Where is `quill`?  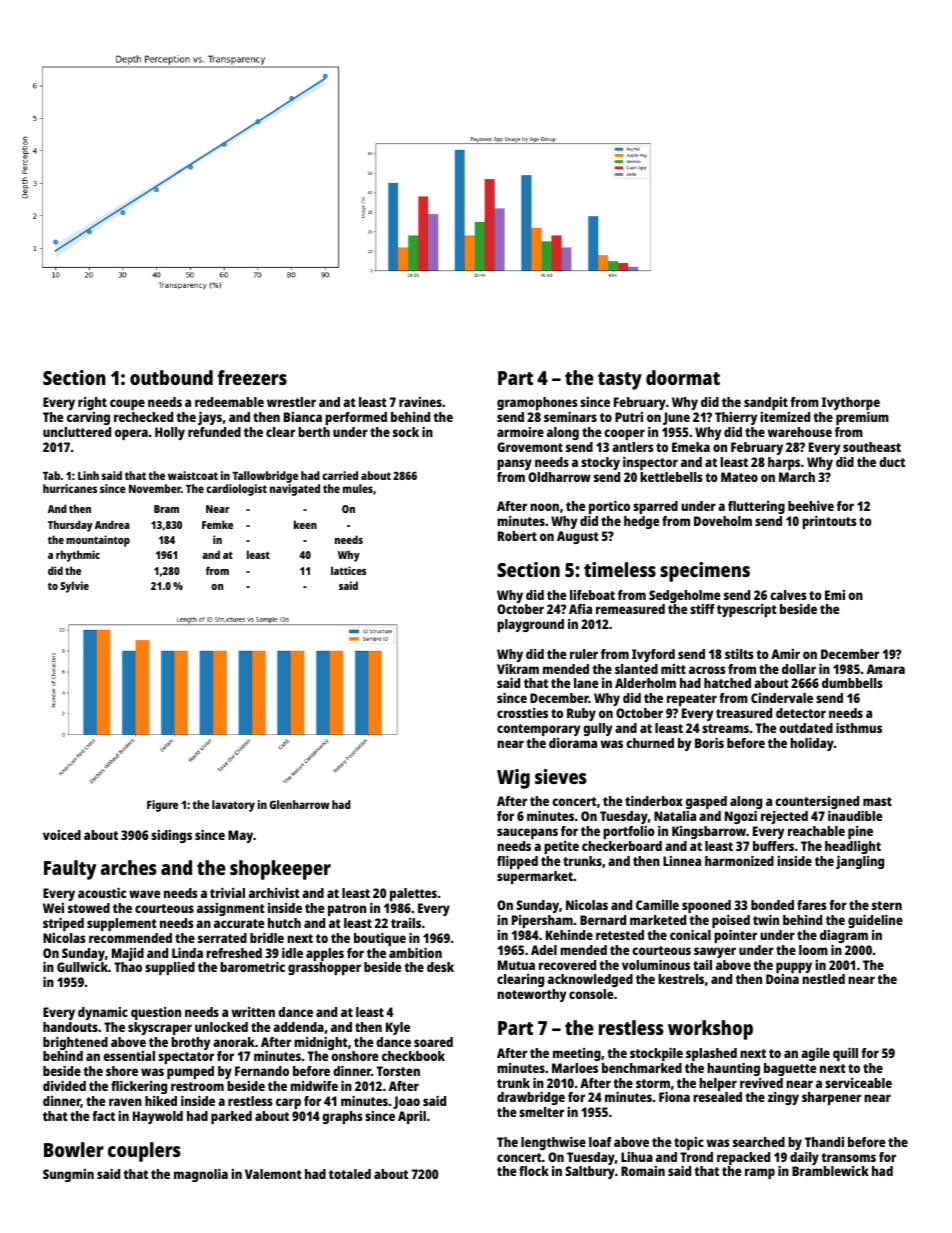
quill is located at coordinates (845, 1054).
